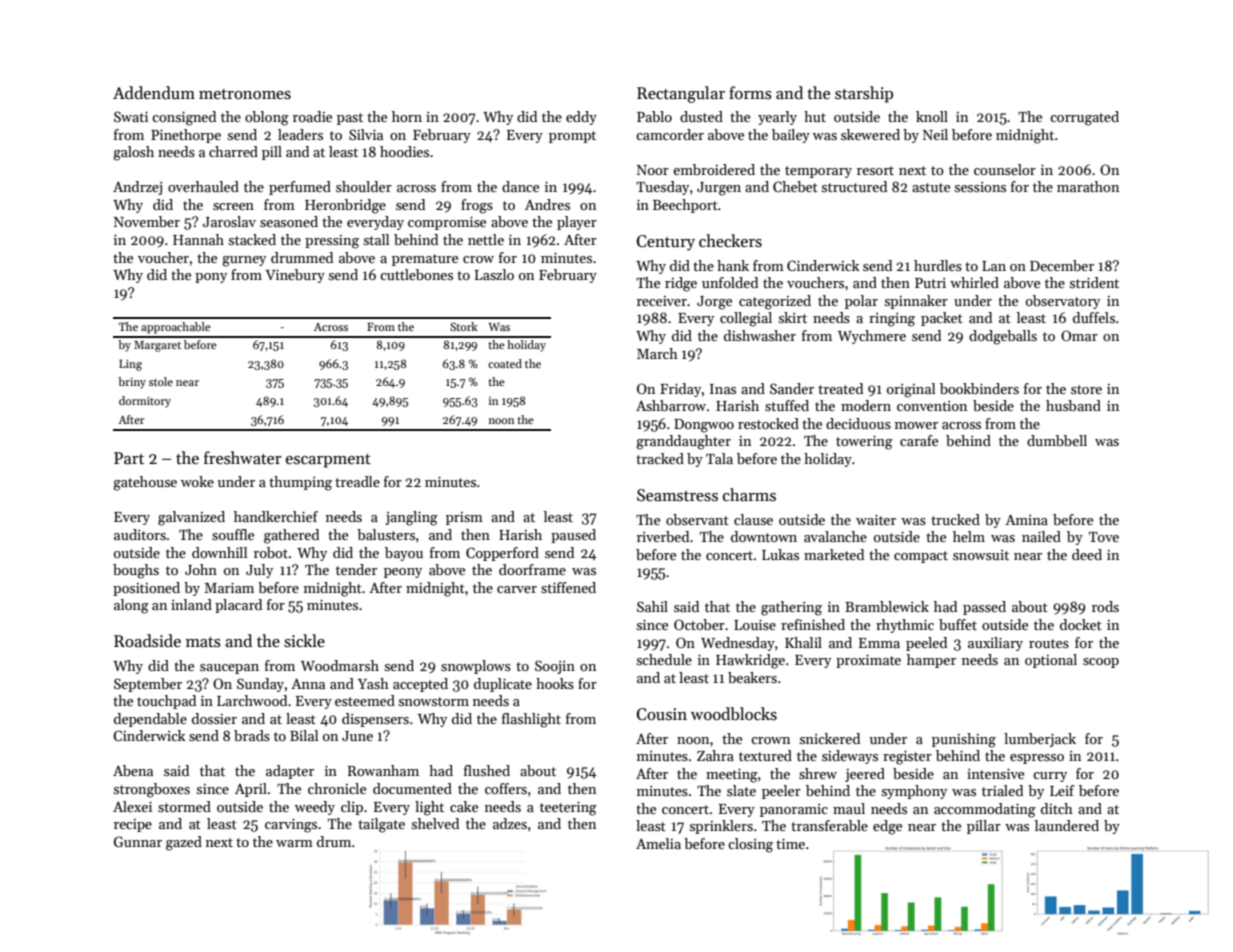  What do you see at coordinates (375, 720) in the screenshot?
I see `dispensers` at bounding box center [375, 720].
